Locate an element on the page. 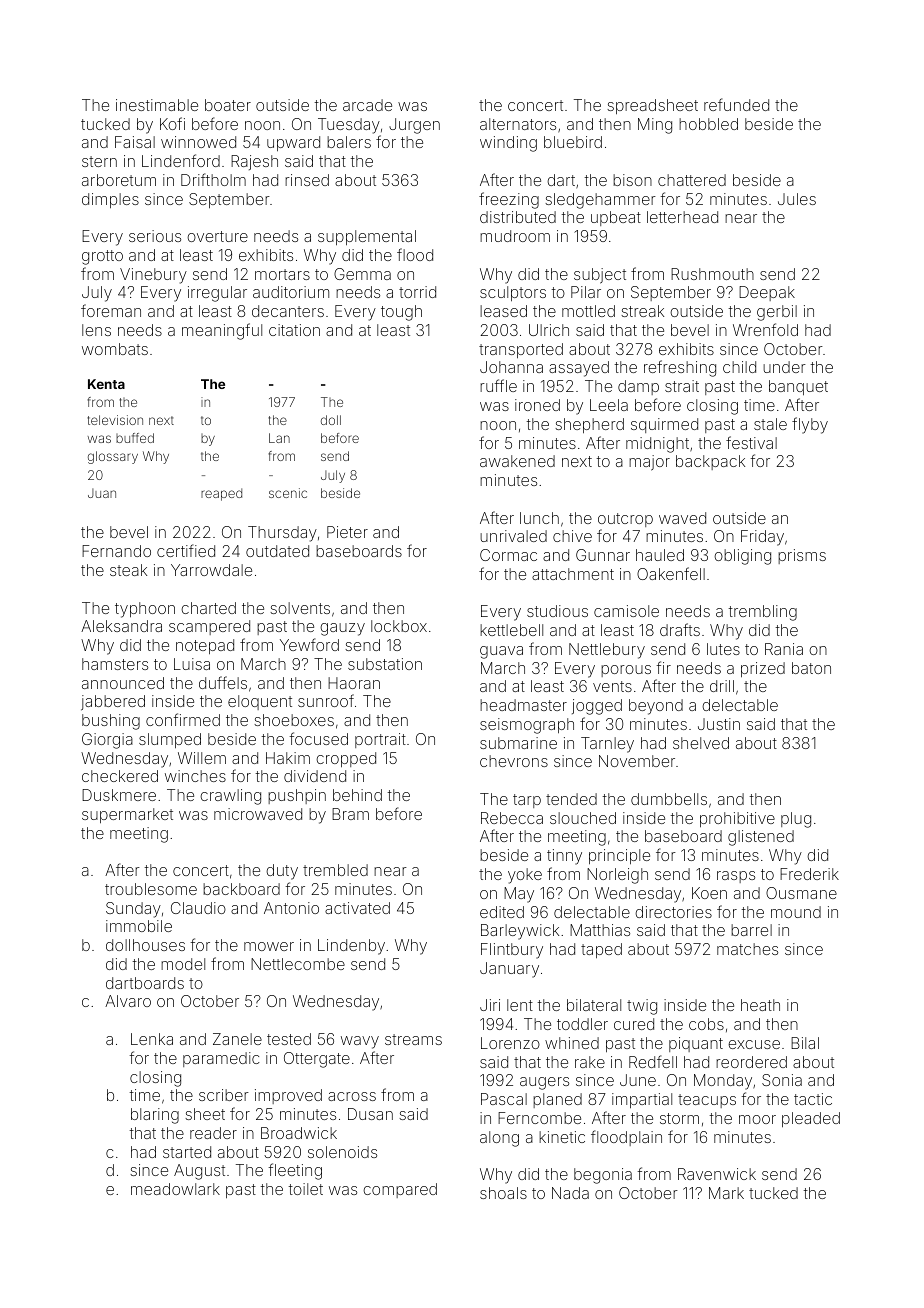 Image resolution: width=924 pixels, height=1308 pixels. crawling is located at coordinates (230, 797).
